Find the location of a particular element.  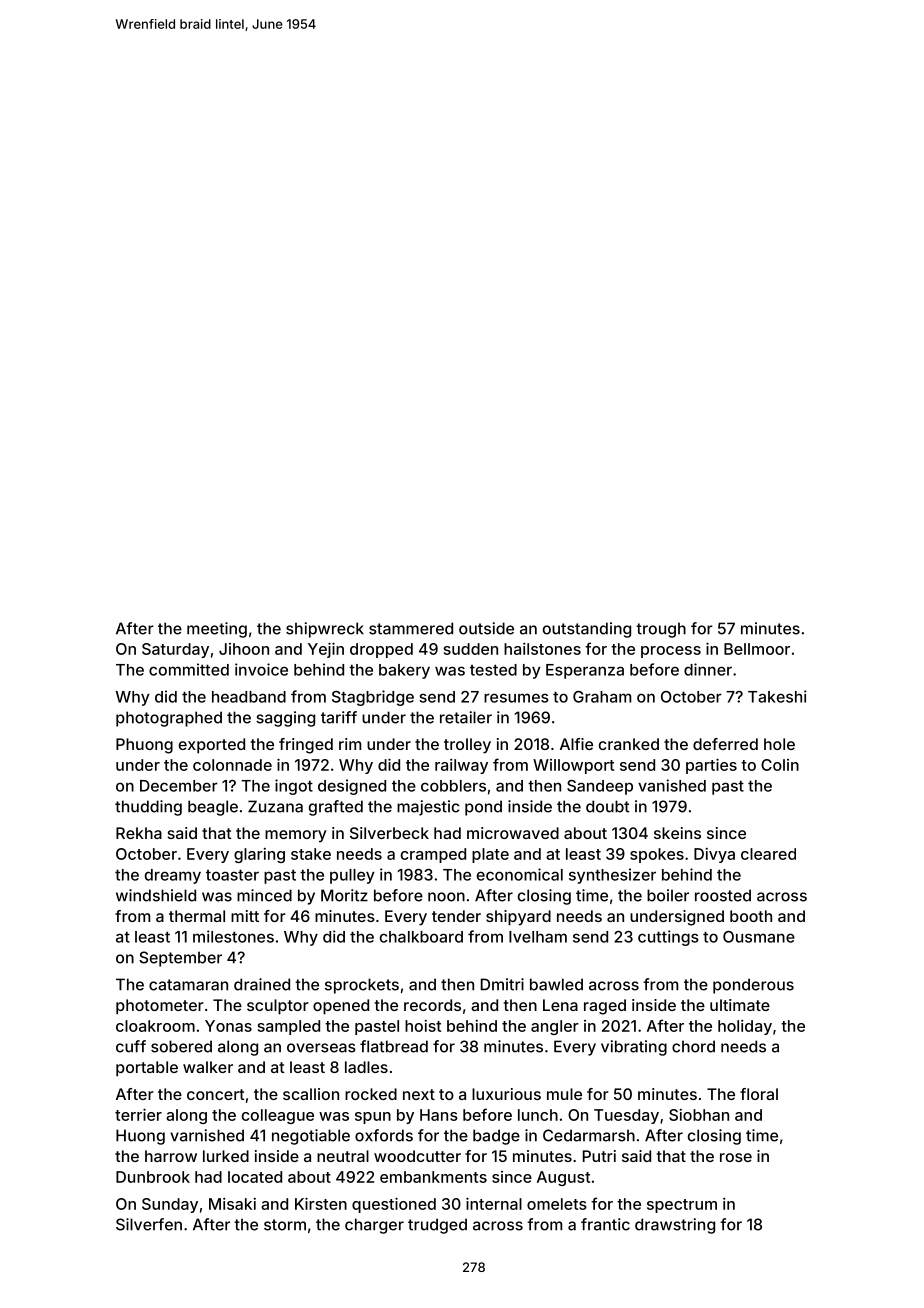

Graham is located at coordinates (602, 697).
